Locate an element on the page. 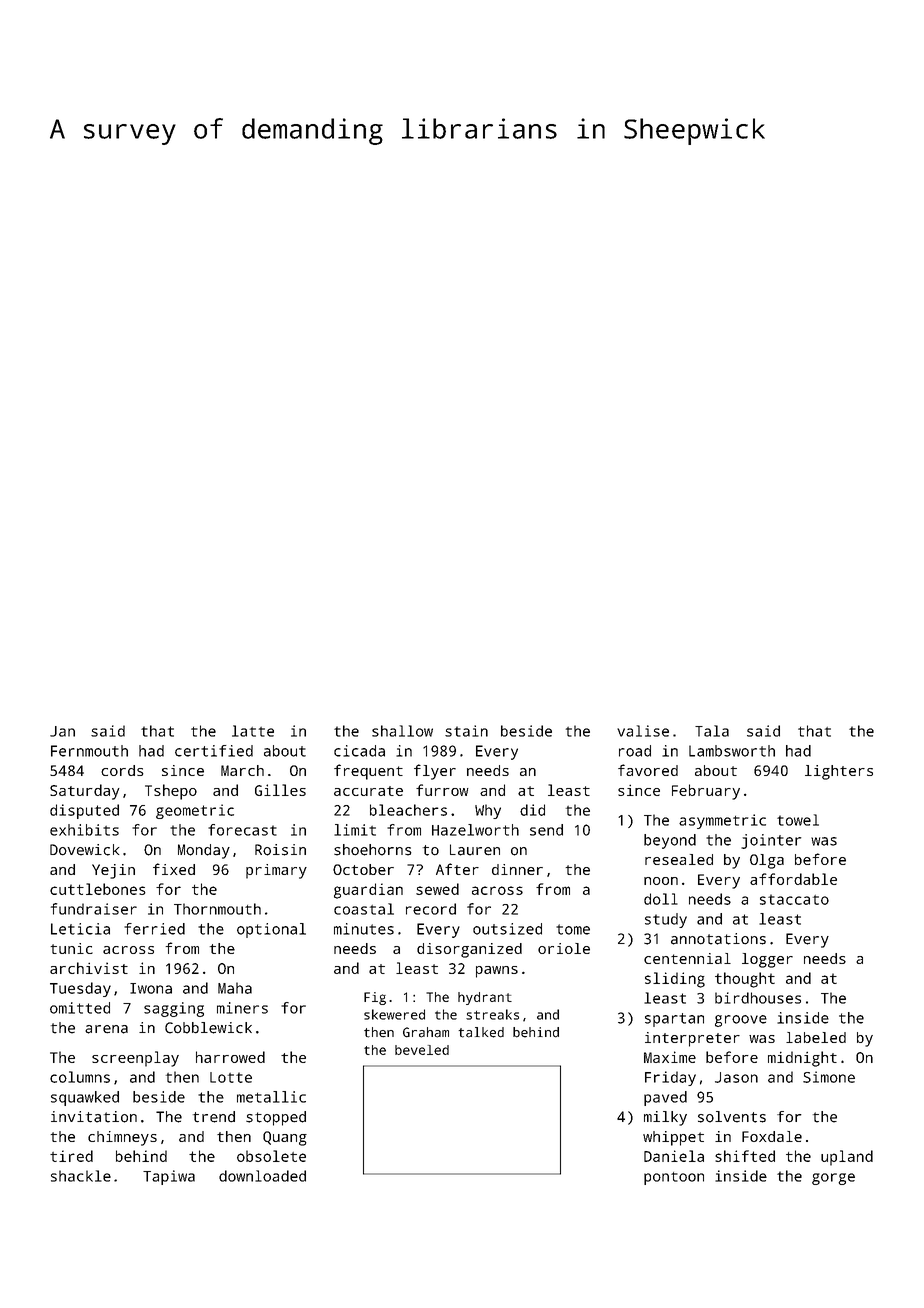 Image resolution: width=924 pixels, height=1308 pixels. Maha is located at coordinates (235, 988).
